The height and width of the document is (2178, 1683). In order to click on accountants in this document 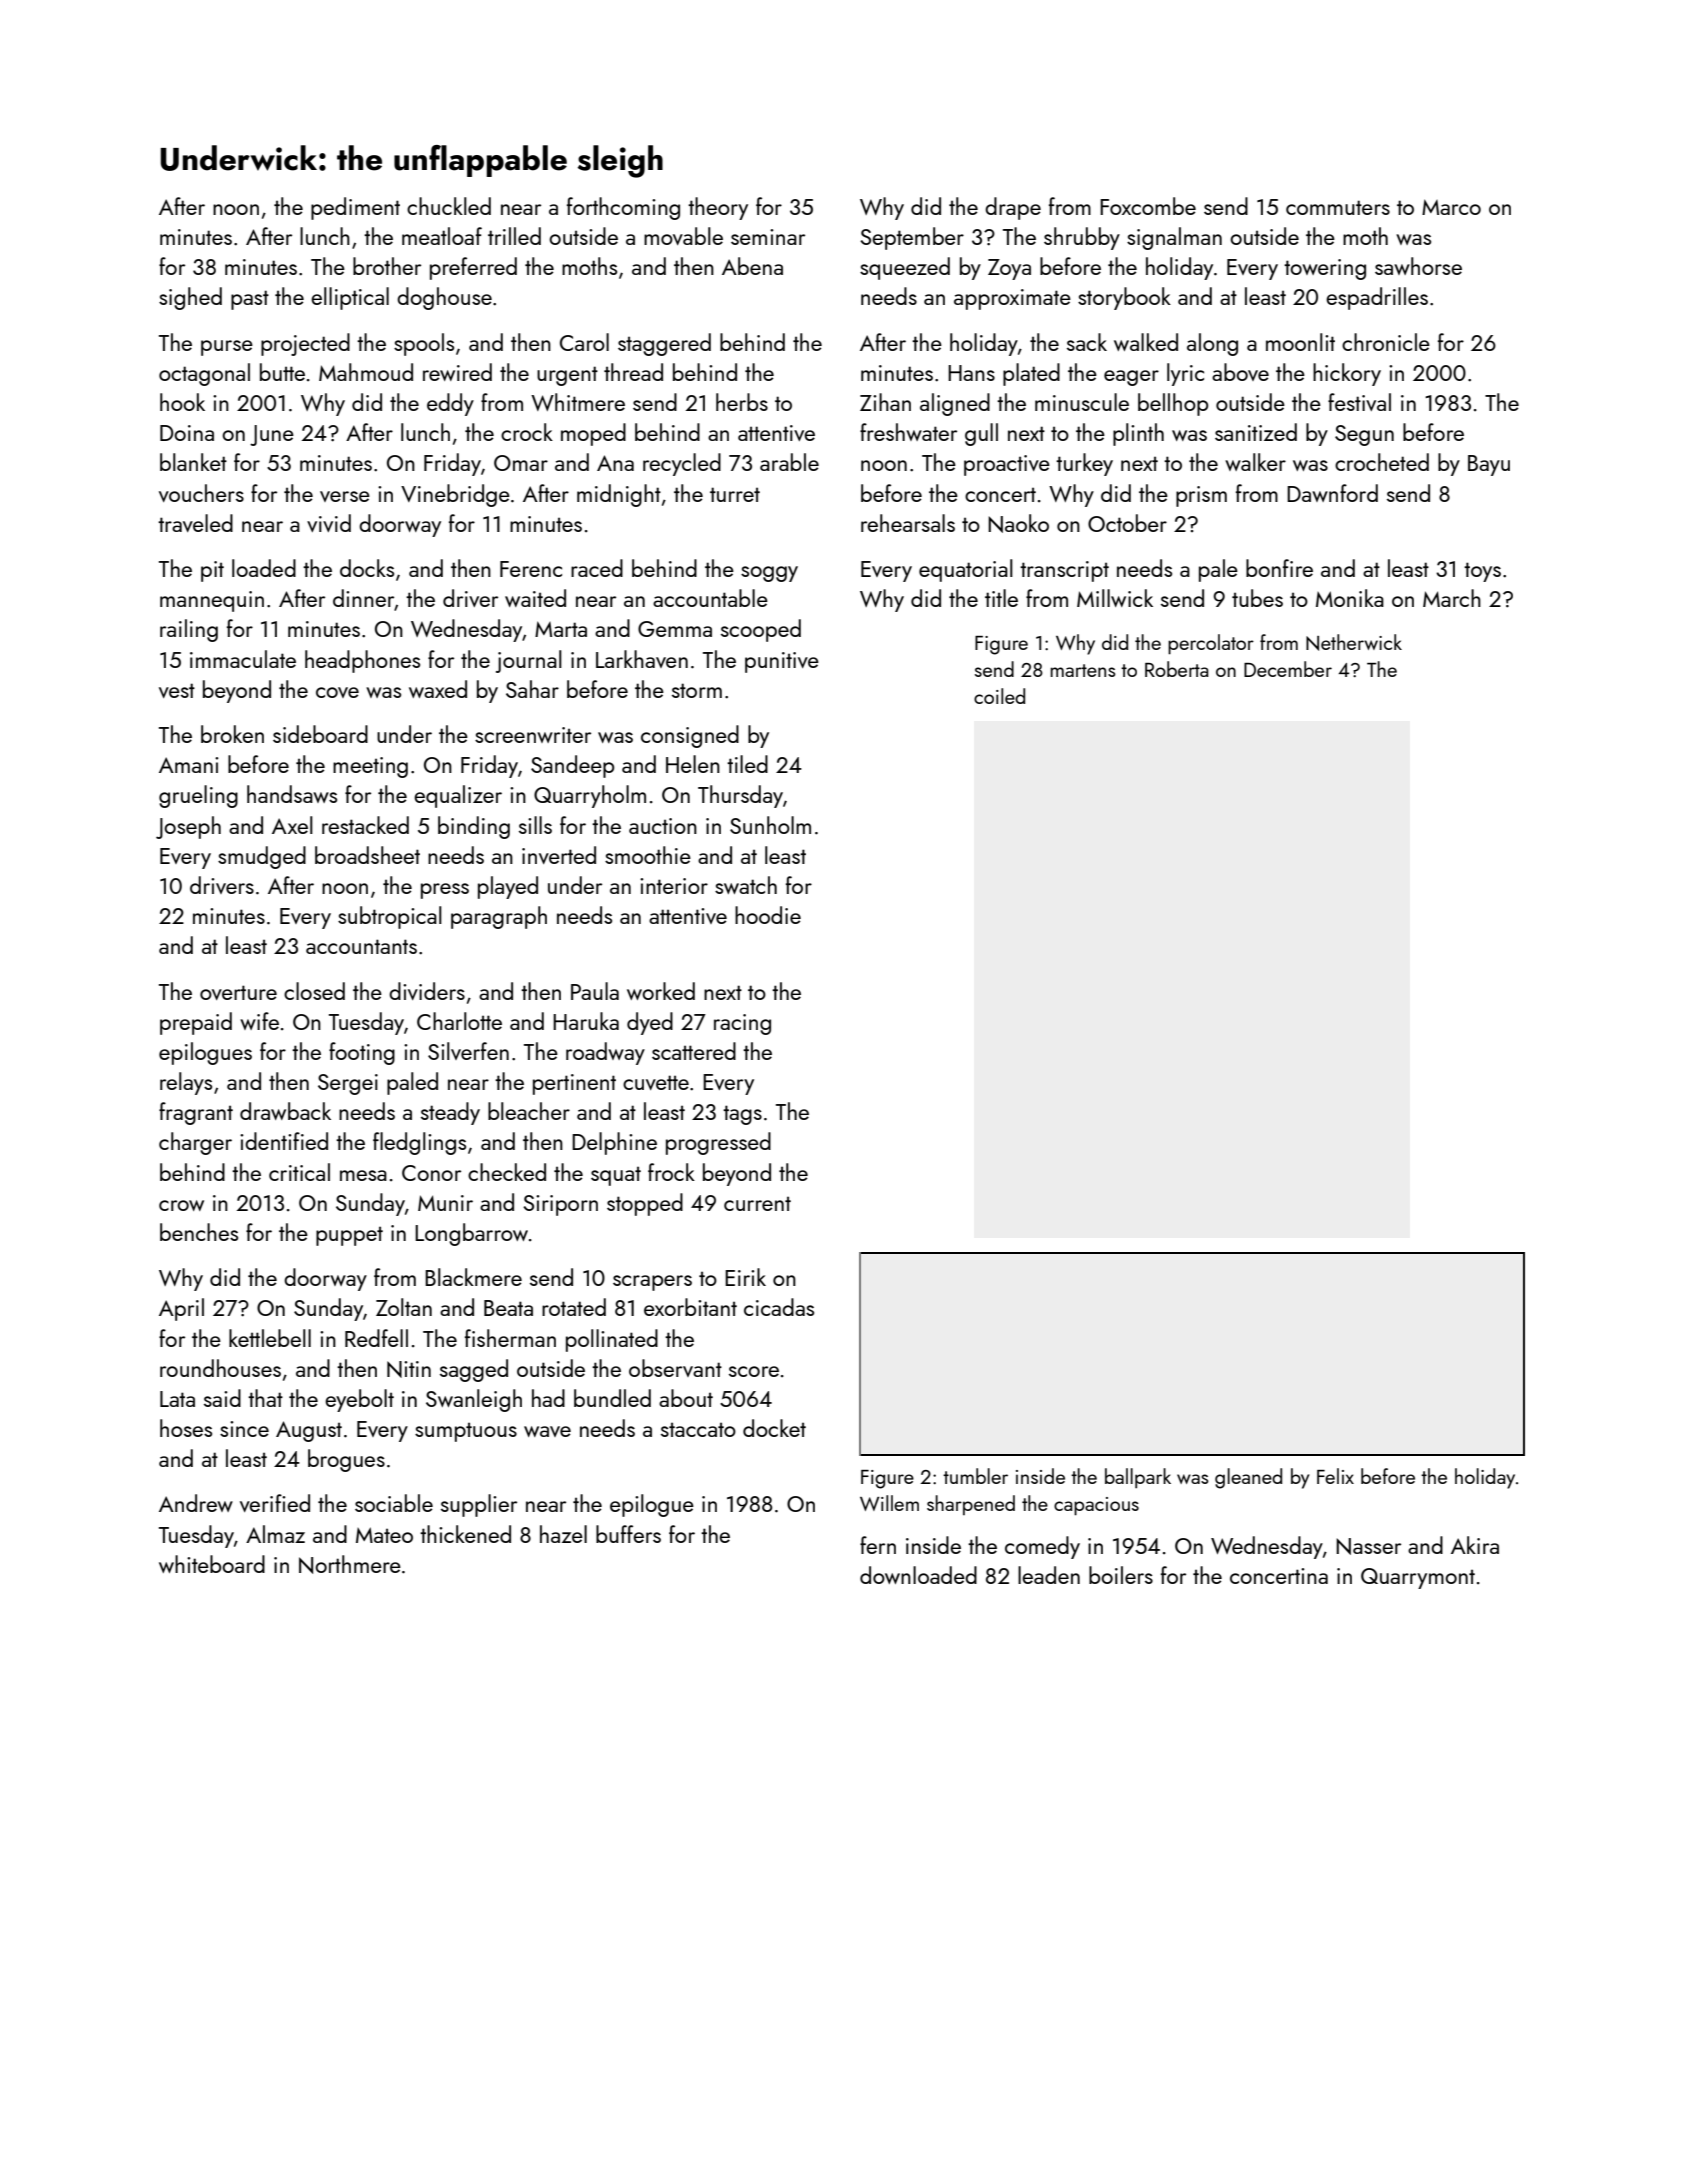, I will do `click(361, 946)`.
